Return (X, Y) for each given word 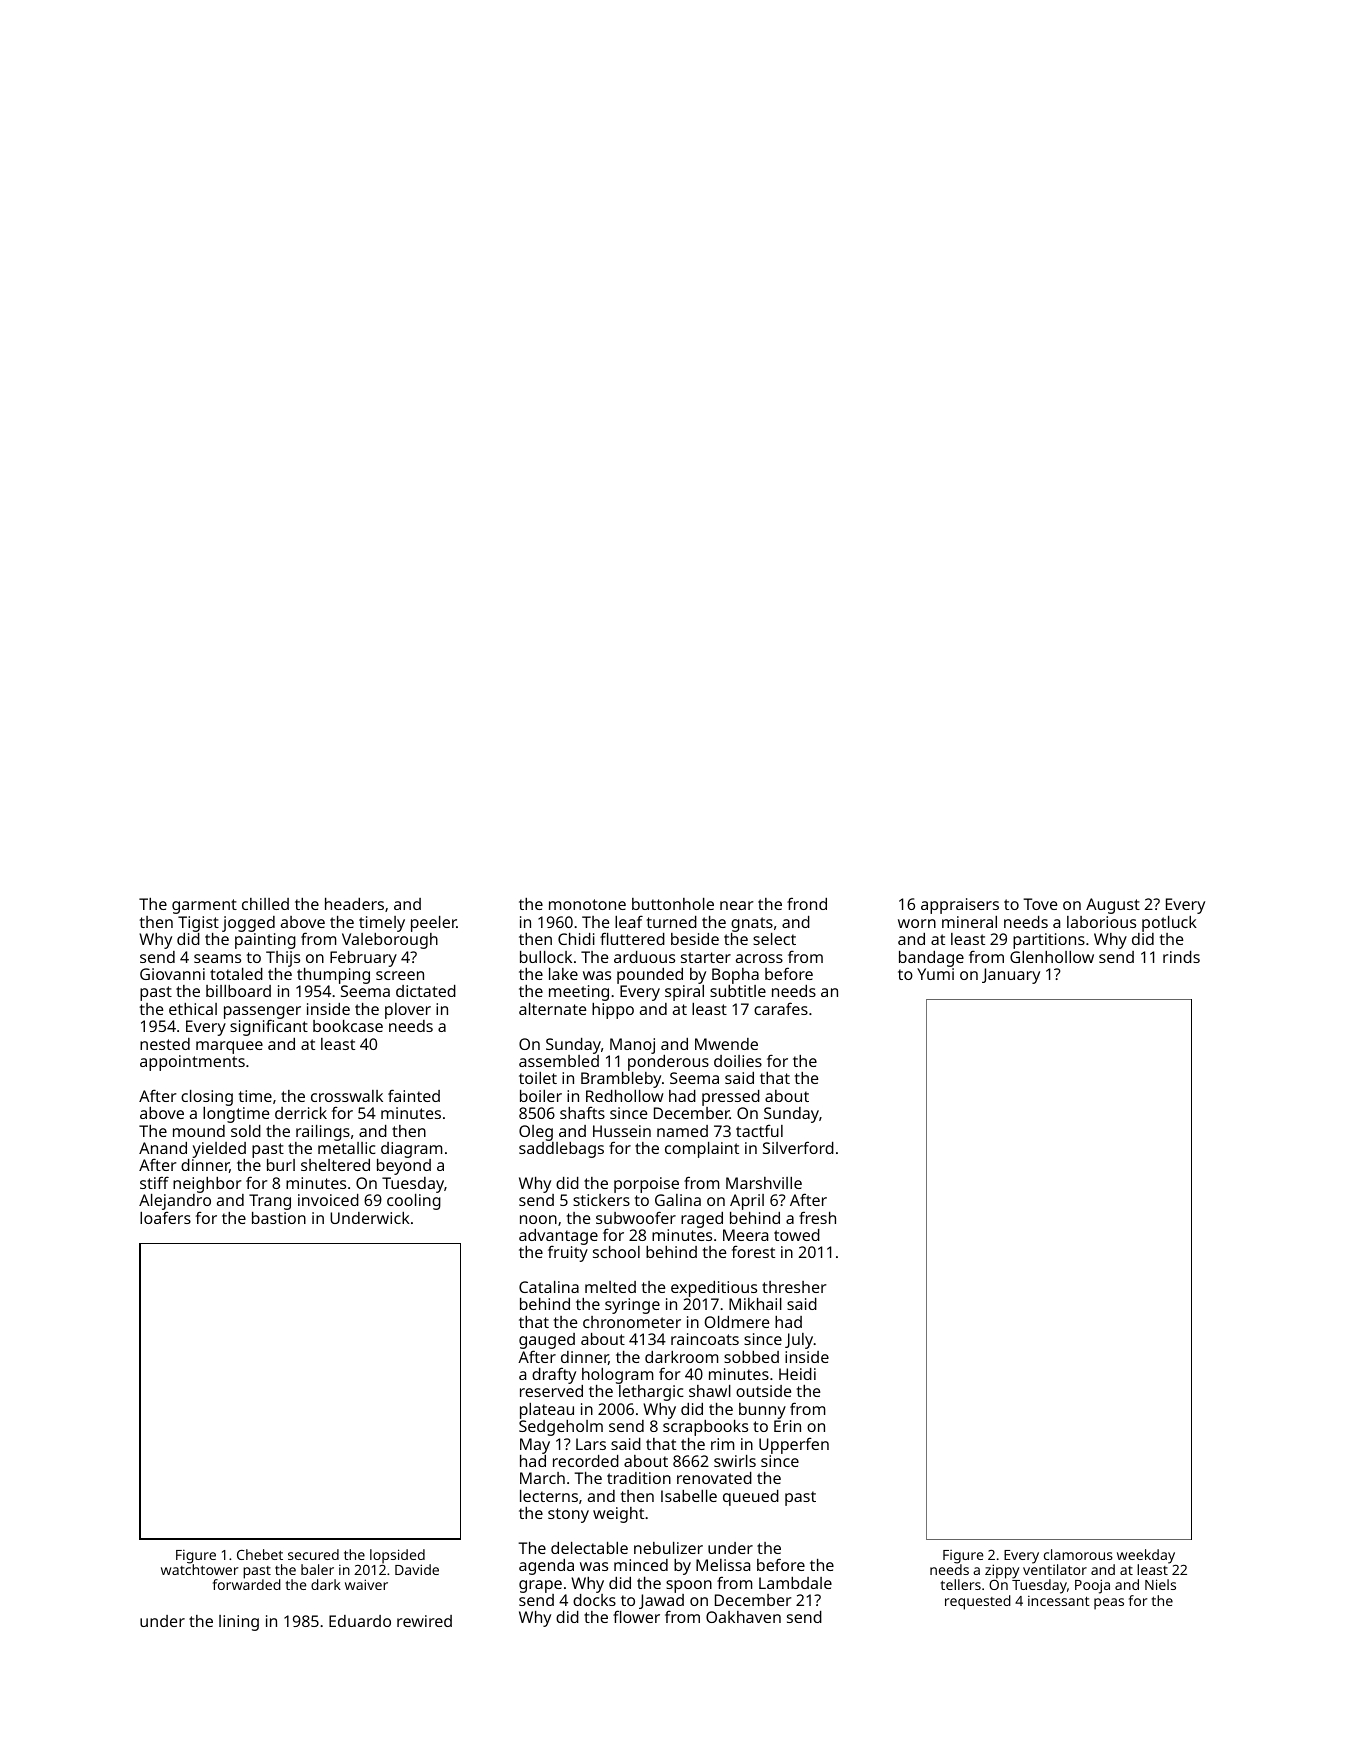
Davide (417, 1569)
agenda (546, 1567)
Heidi (797, 1374)
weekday (1146, 1556)
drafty (554, 1375)
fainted (414, 1095)
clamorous (1078, 1554)
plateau (547, 1411)
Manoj (632, 1046)
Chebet (260, 1554)
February (363, 959)
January (1011, 976)
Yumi (935, 974)
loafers (165, 1217)
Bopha (735, 976)
